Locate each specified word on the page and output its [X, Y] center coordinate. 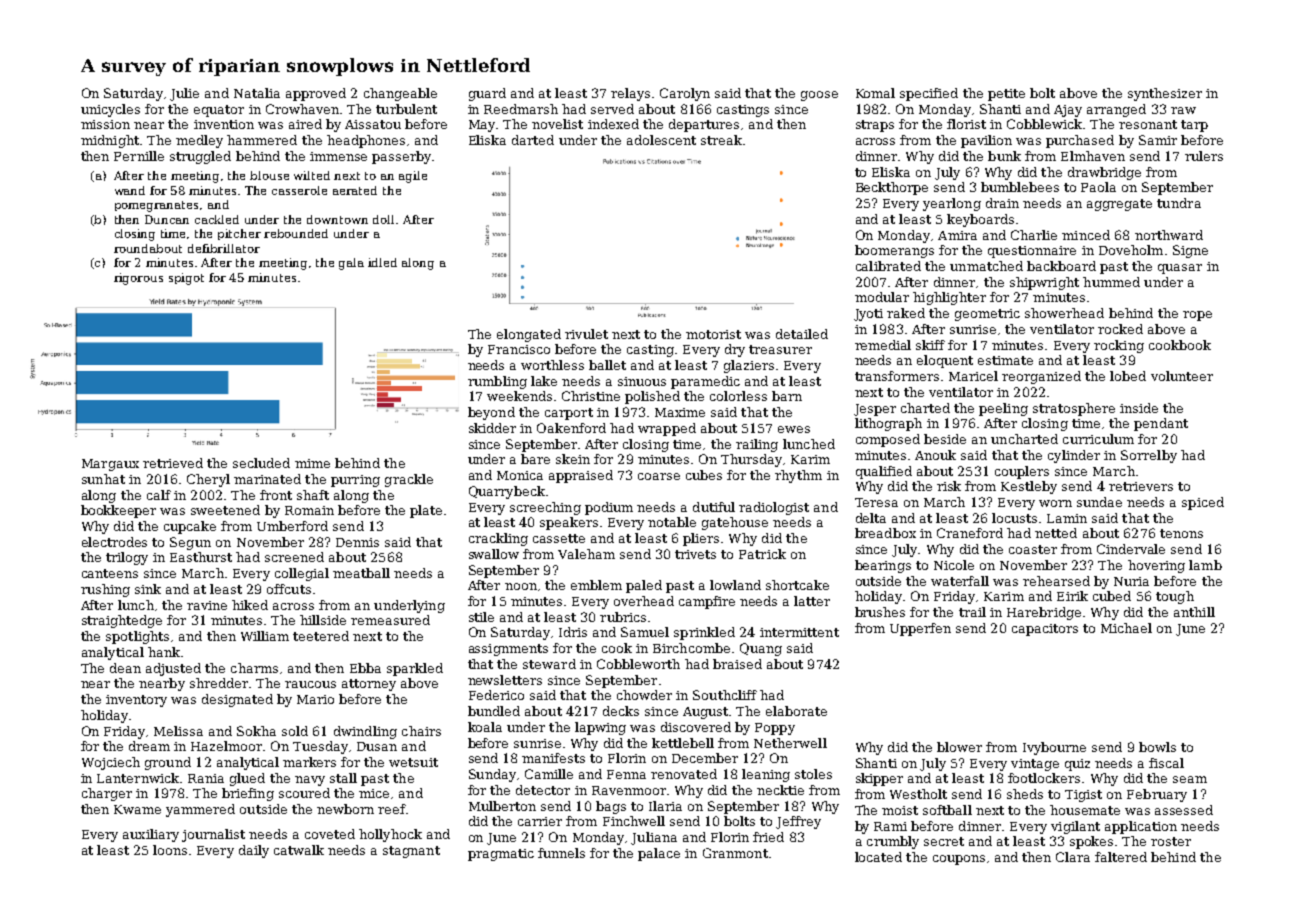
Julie [184, 94]
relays [630, 94]
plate [426, 511]
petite [1006, 95]
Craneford [970, 533]
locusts [1014, 518]
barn [787, 396]
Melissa [178, 731]
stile [481, 617]
